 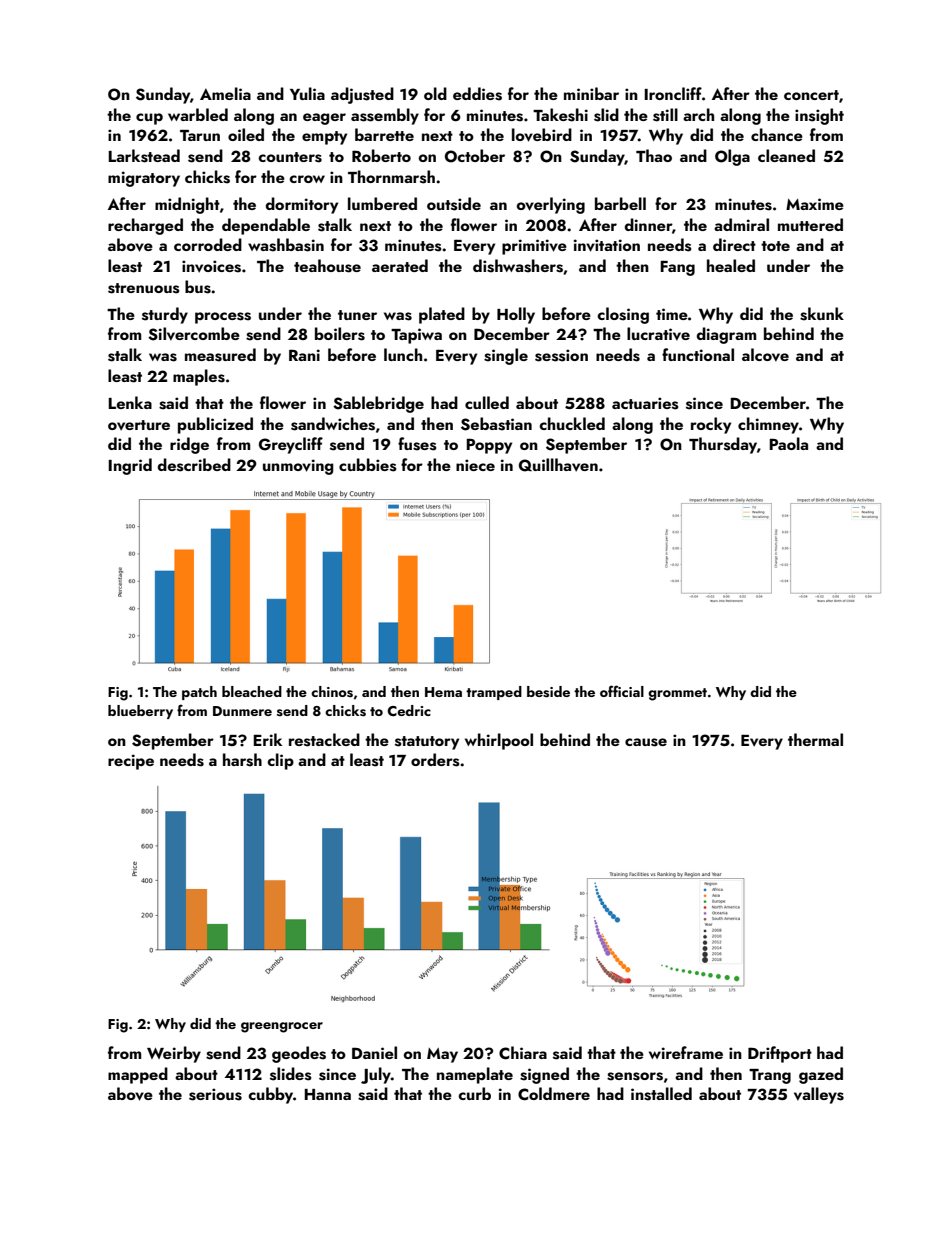 What do you see at coordinates (811, 95) in the page?
I see `concert` at bounding box center [811, 95].
